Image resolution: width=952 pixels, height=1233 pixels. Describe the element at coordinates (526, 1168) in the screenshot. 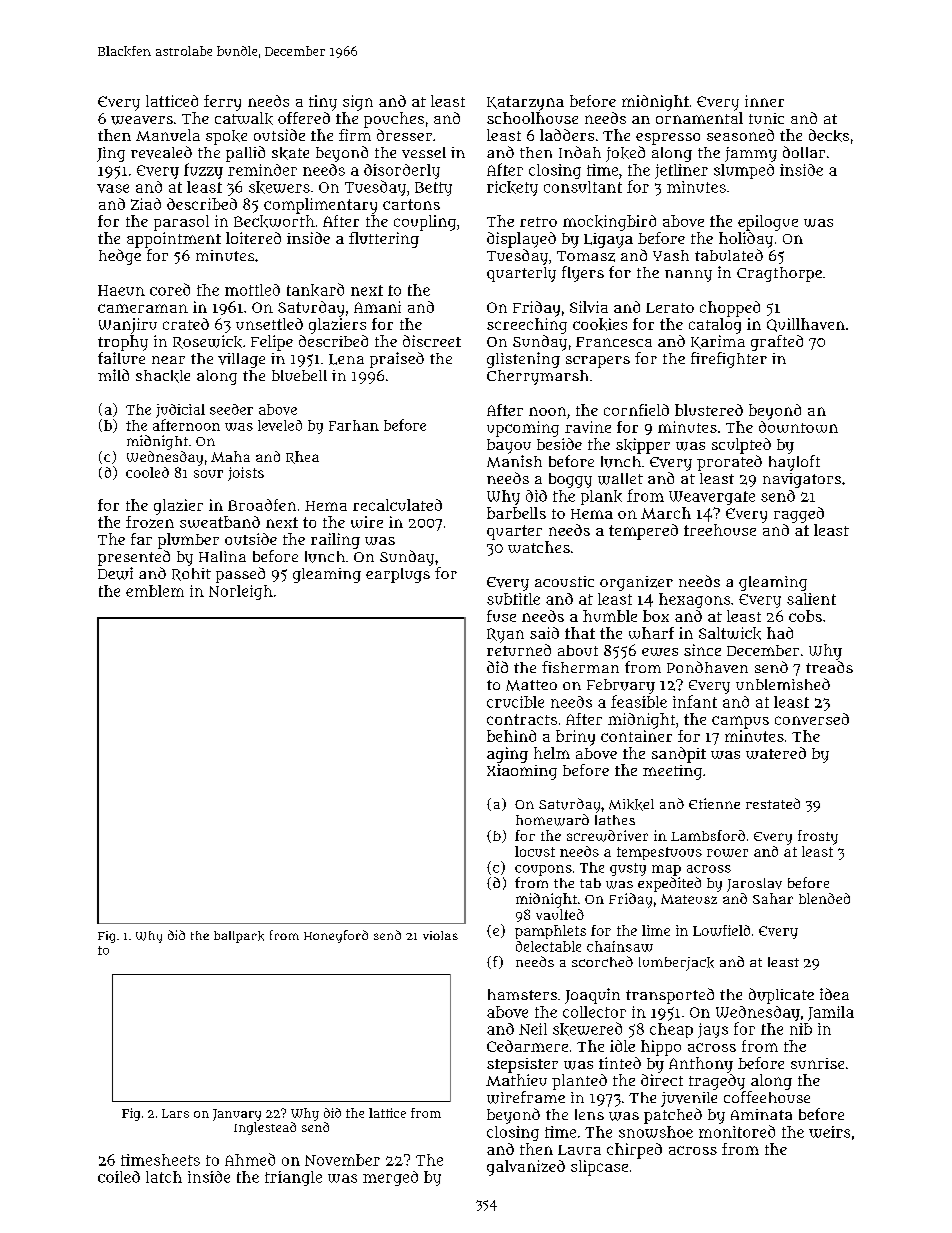

I see `galvanized` at that location.
